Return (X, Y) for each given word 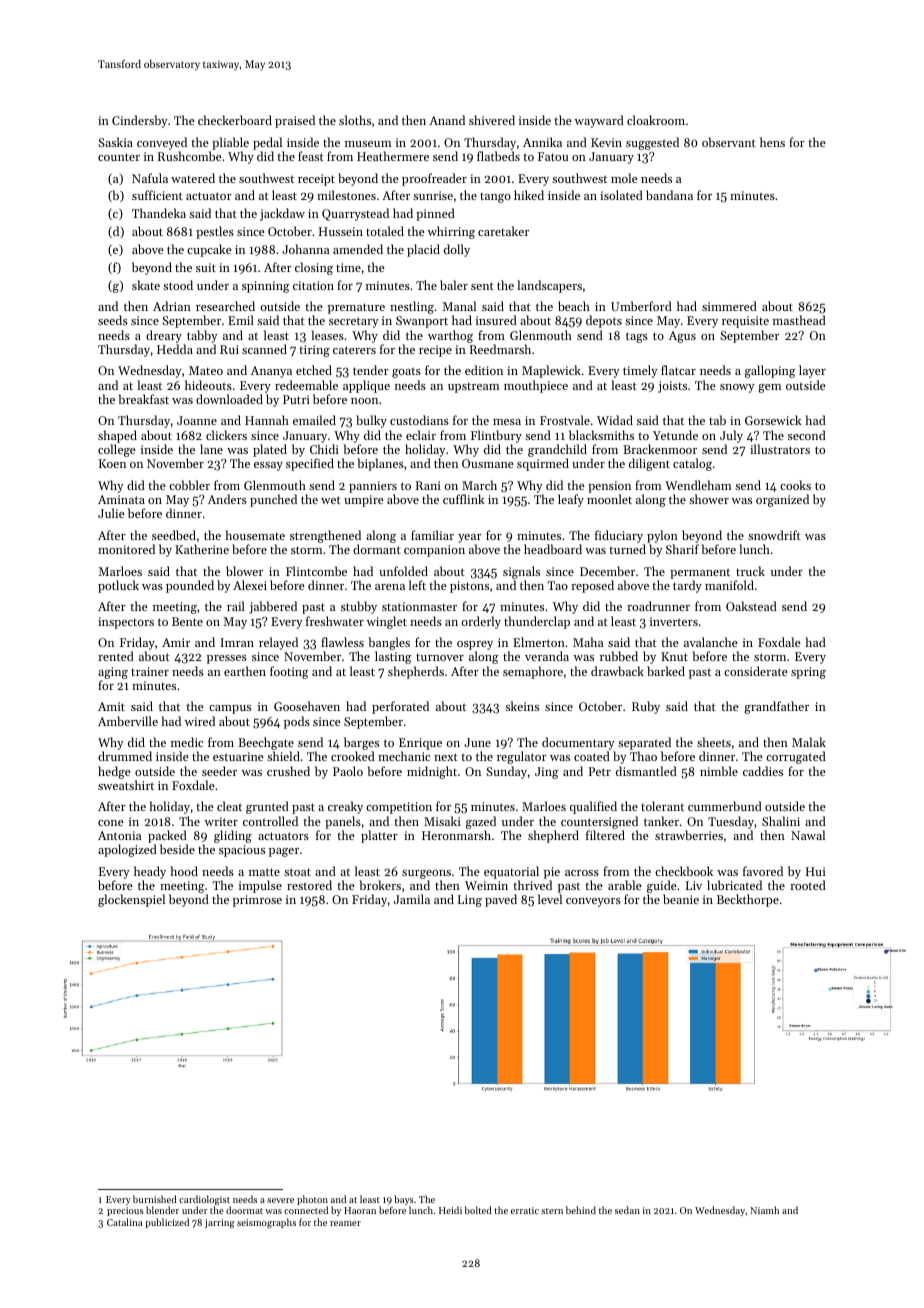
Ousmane (488, 463)
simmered (729, 306)
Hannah (267, 420)
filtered (605, 835)
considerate (756, 671)
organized (782, 500)
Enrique (420, 744)
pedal (267, 143)
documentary (578, 743)
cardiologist (204, 1200)
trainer (150, 671)
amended (358, 249)
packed (167, 836)
